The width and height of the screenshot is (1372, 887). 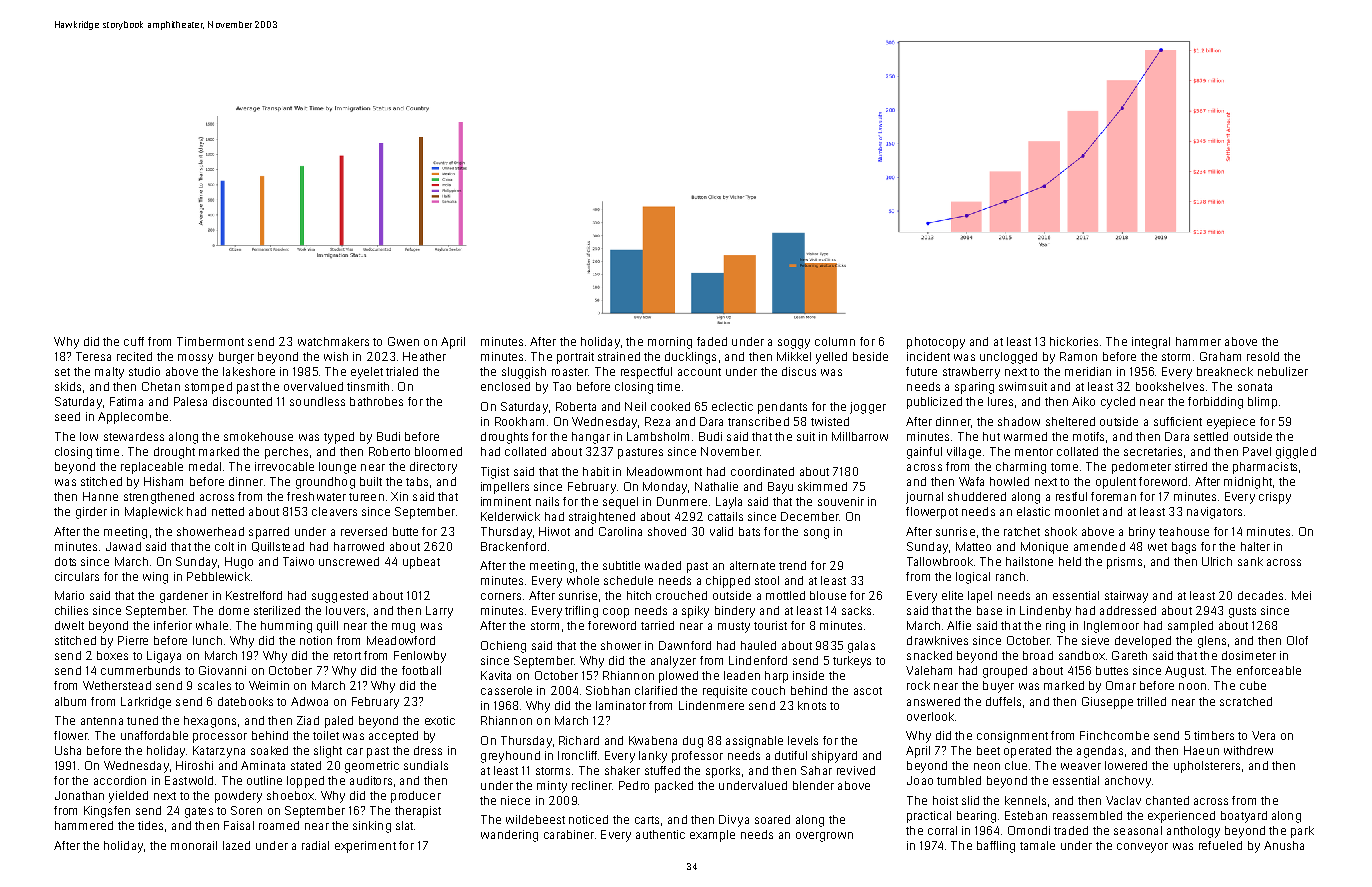 I want to click on ratchet, so click(x=1022, y=531).
